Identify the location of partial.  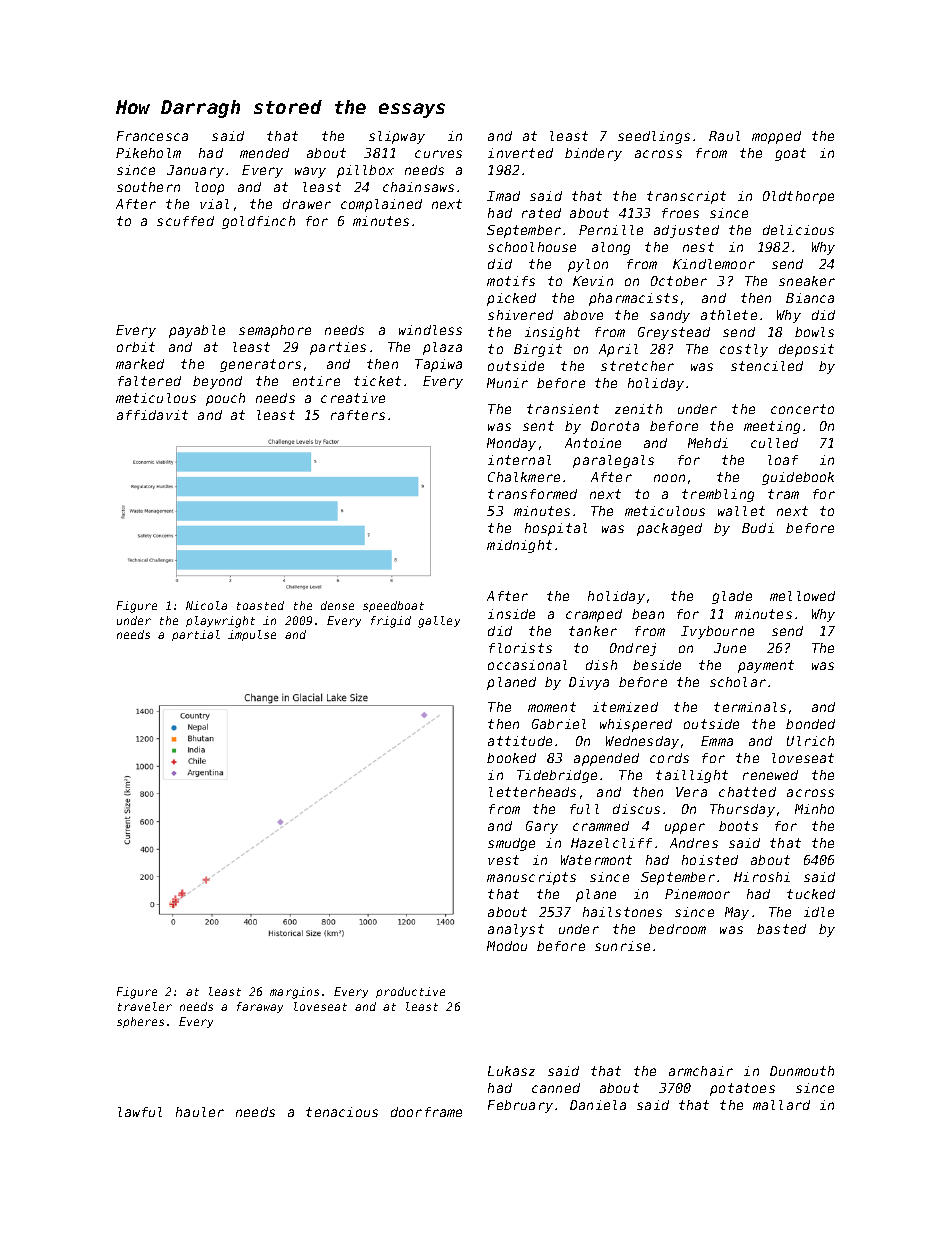
(196, 635).
